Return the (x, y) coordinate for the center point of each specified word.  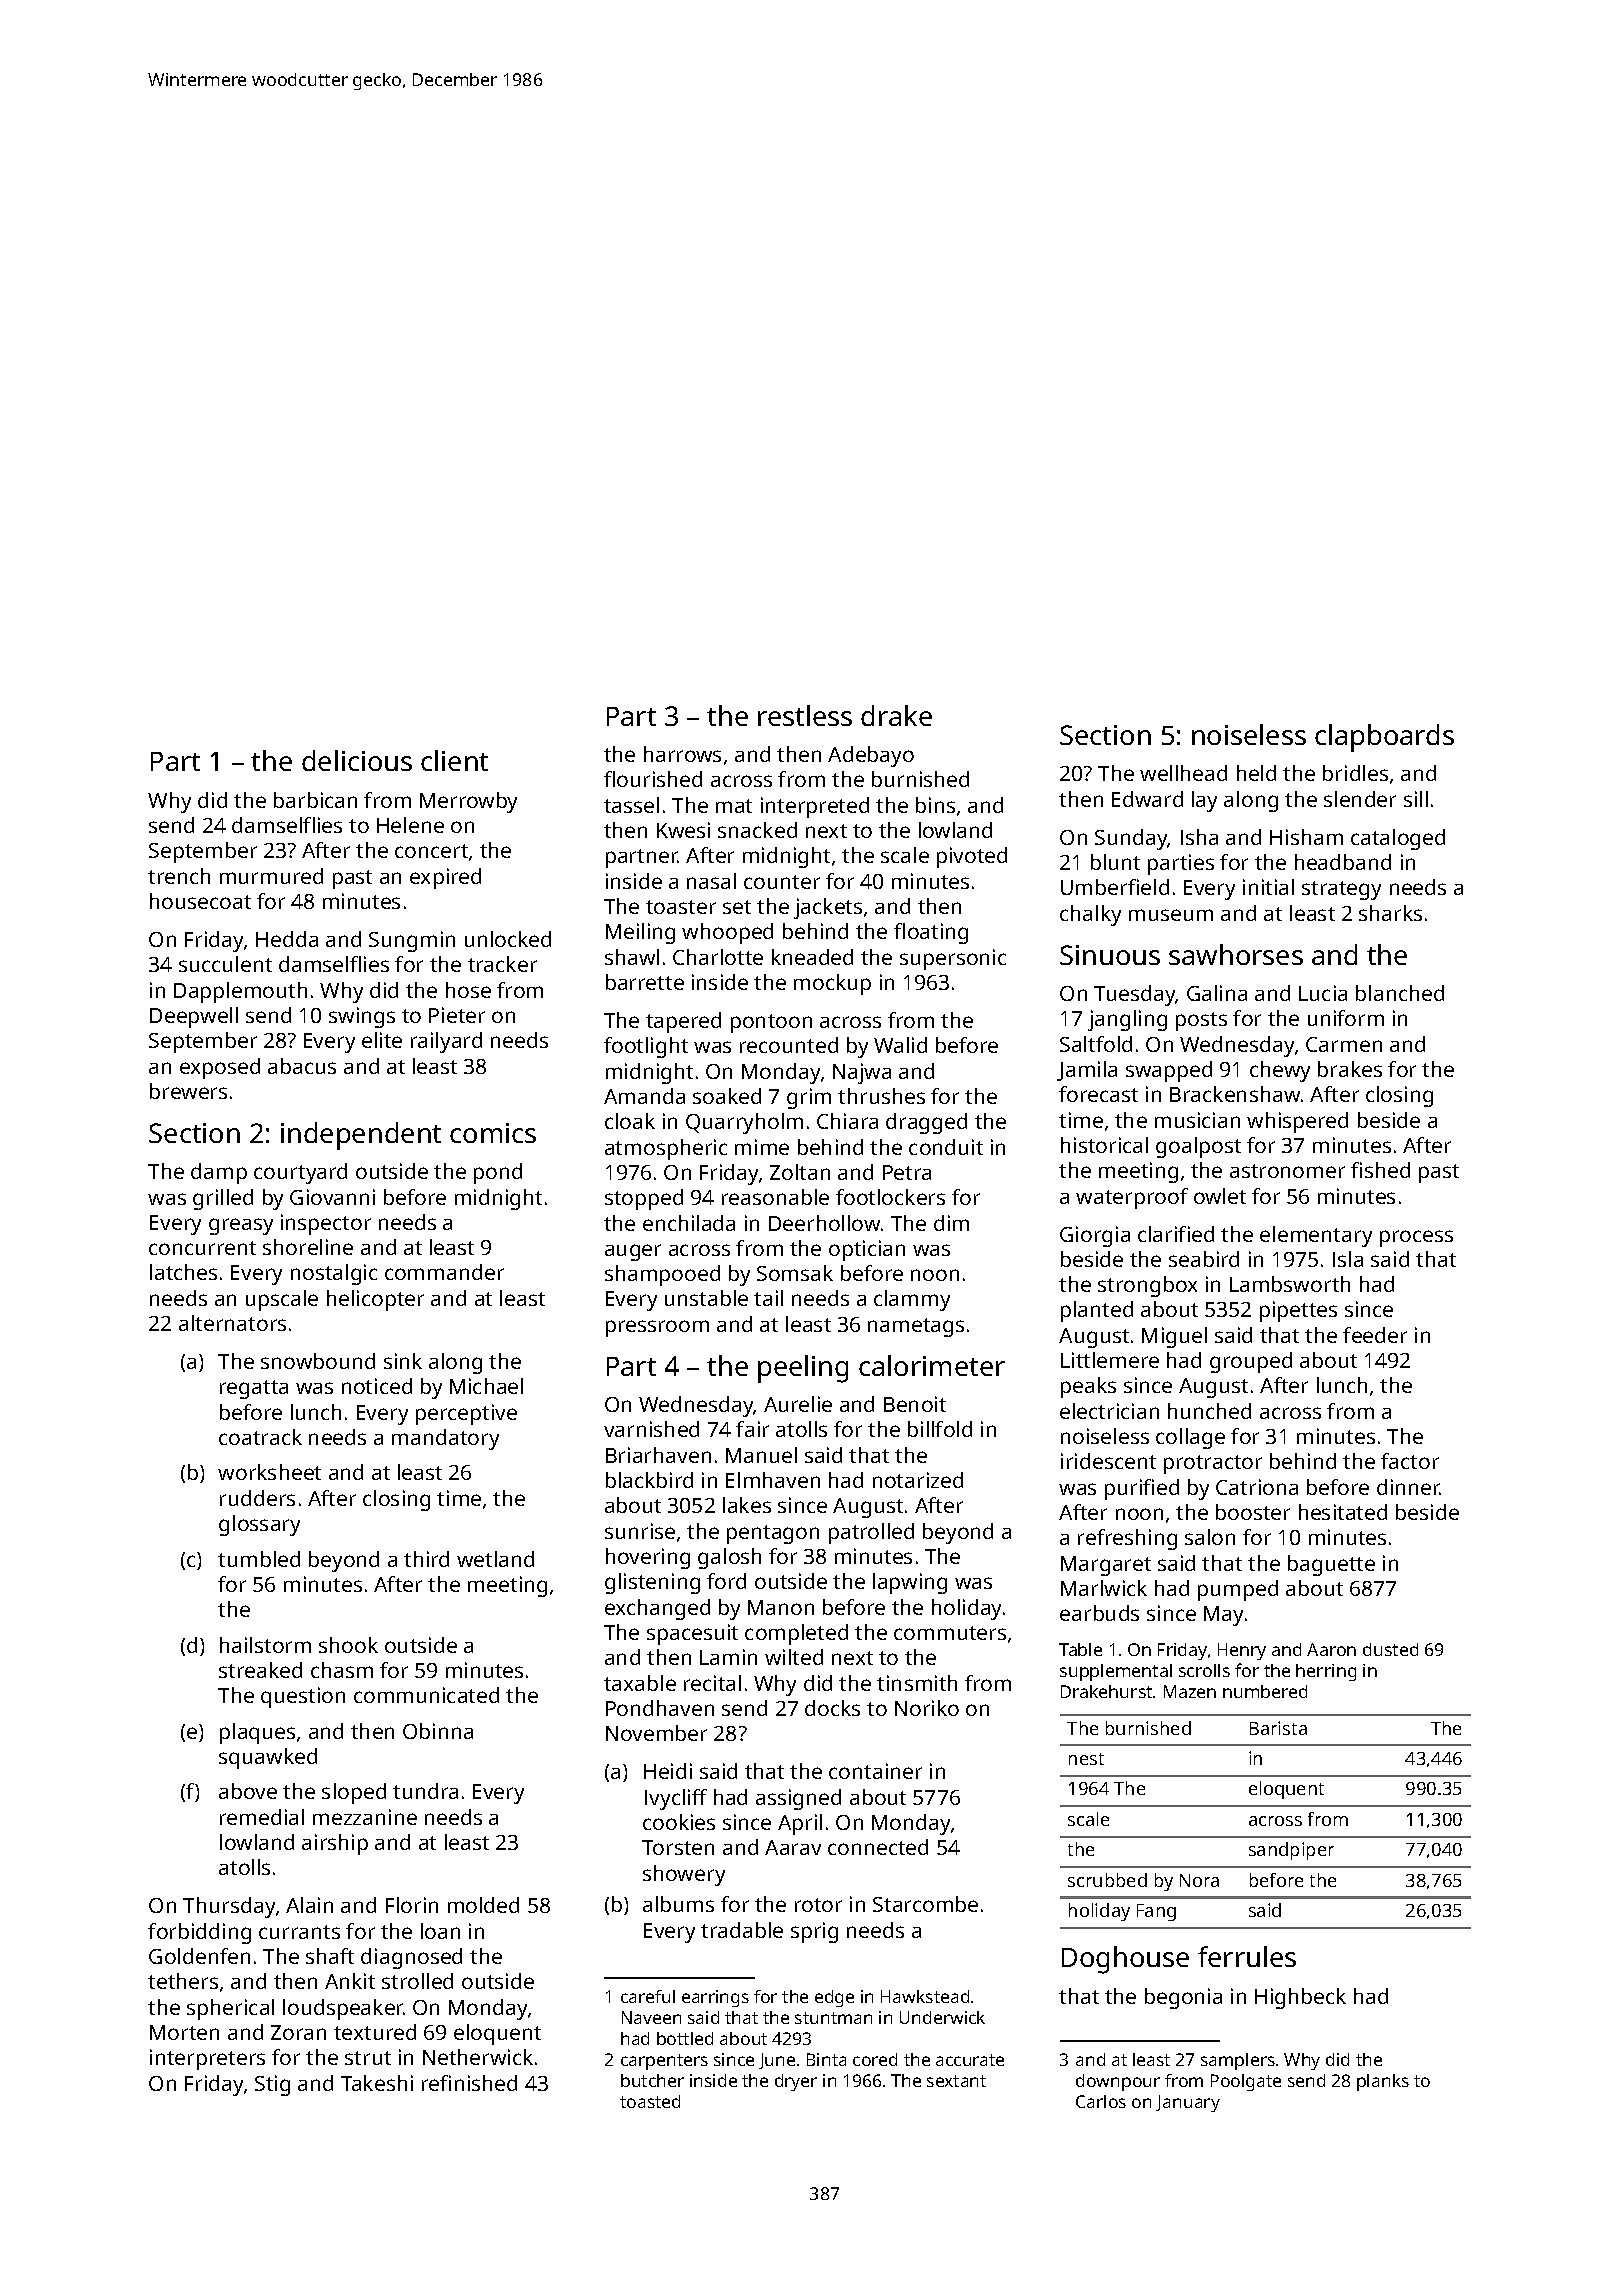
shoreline (308, 1247)
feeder (1375, 1335)
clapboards (1384, 738)
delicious (357, 760)
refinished (469, 2083)
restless (805, 715)
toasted (650, 2101)
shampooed (662, 1275)
